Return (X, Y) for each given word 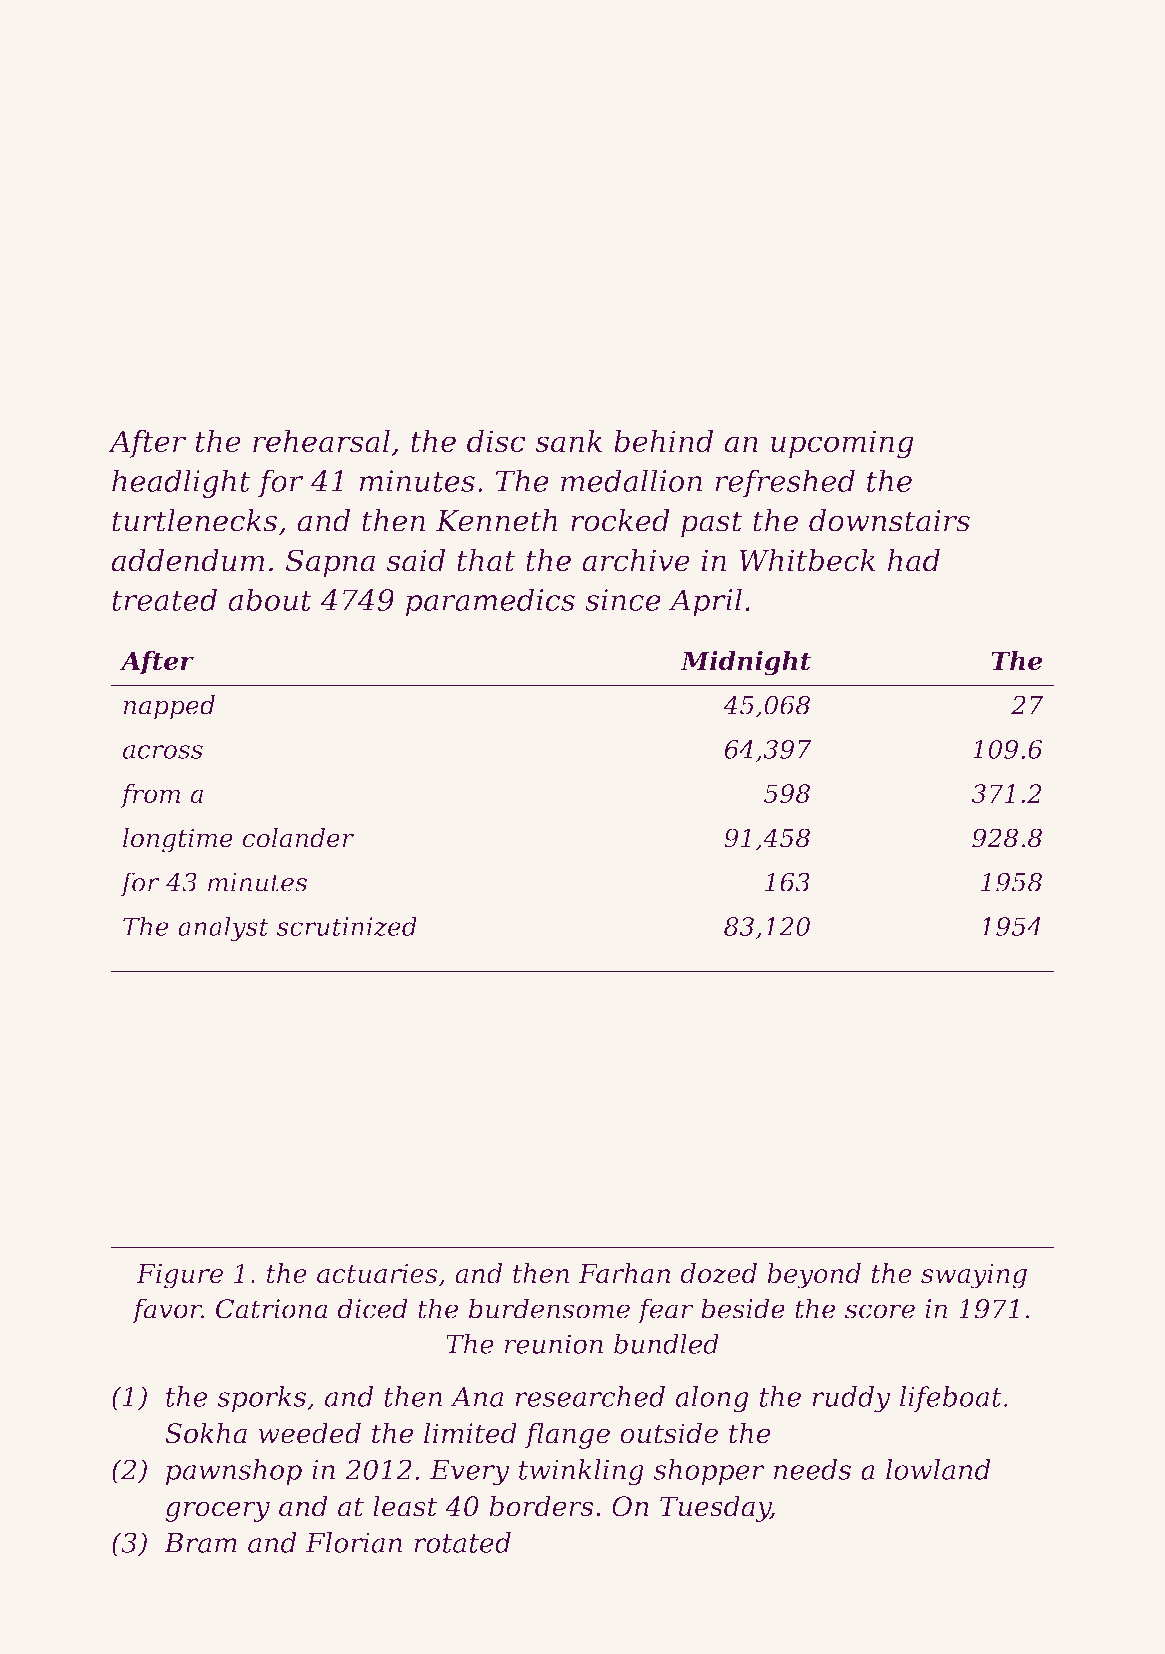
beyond (814, 1276)
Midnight (745, 663)
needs (812, 1469)
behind (664, 441)
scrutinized (347, 926)
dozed (719, 1273)
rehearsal (321, 441)
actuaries (377, 1273)
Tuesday (715, 1508)
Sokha (206, 1433)
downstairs (889, 520)
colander (298, 838)
